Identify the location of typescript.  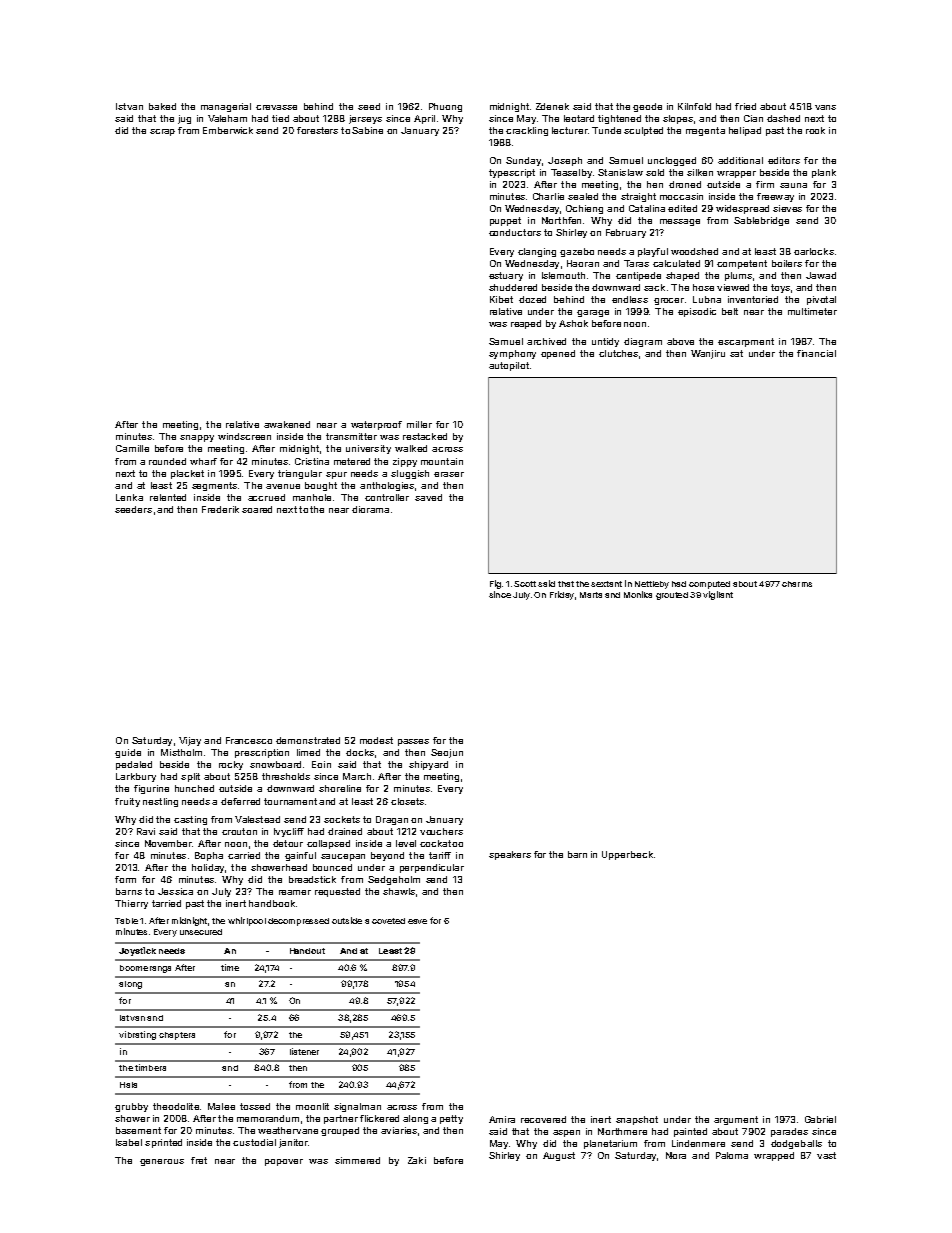
(512, 173).
